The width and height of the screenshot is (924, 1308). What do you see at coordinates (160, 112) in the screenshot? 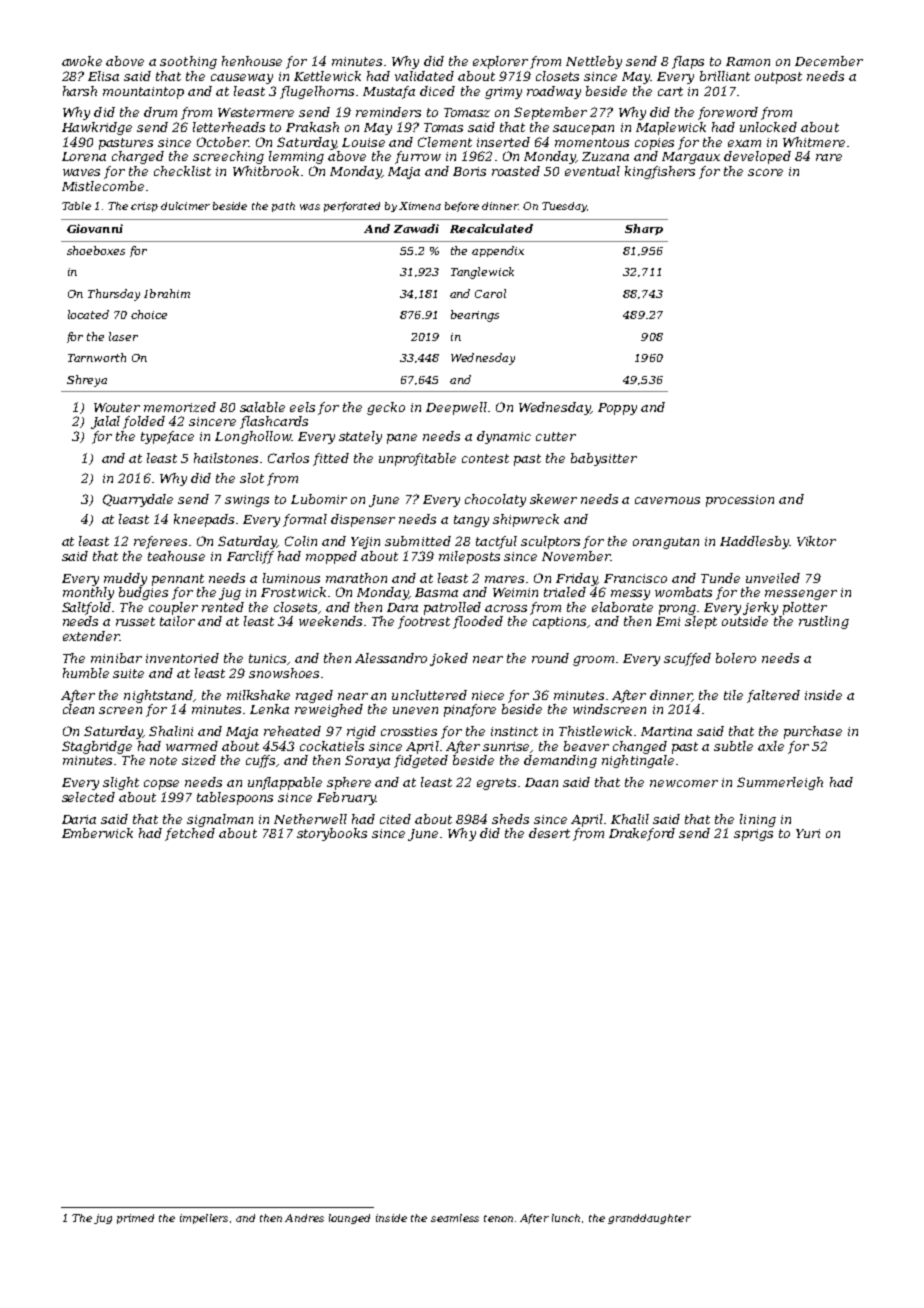
I see `drum` at bounding box center [160, 112].
